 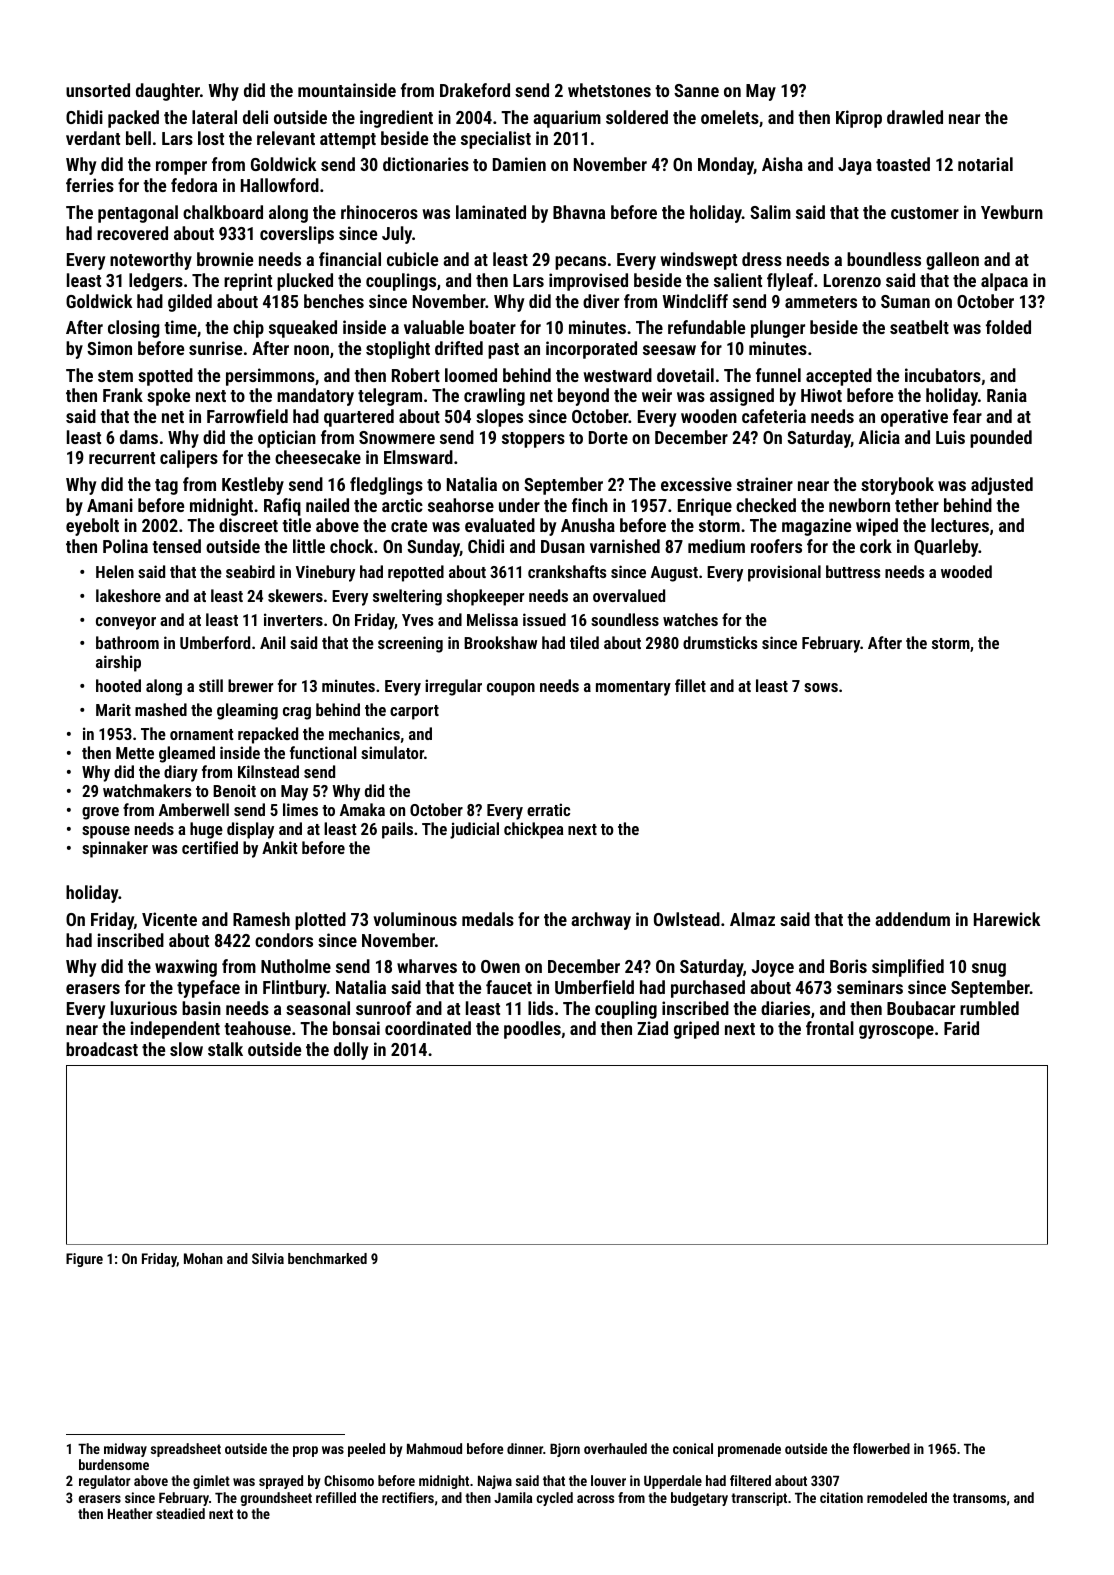 I want to click on dams, so click(x=139, y=437).
